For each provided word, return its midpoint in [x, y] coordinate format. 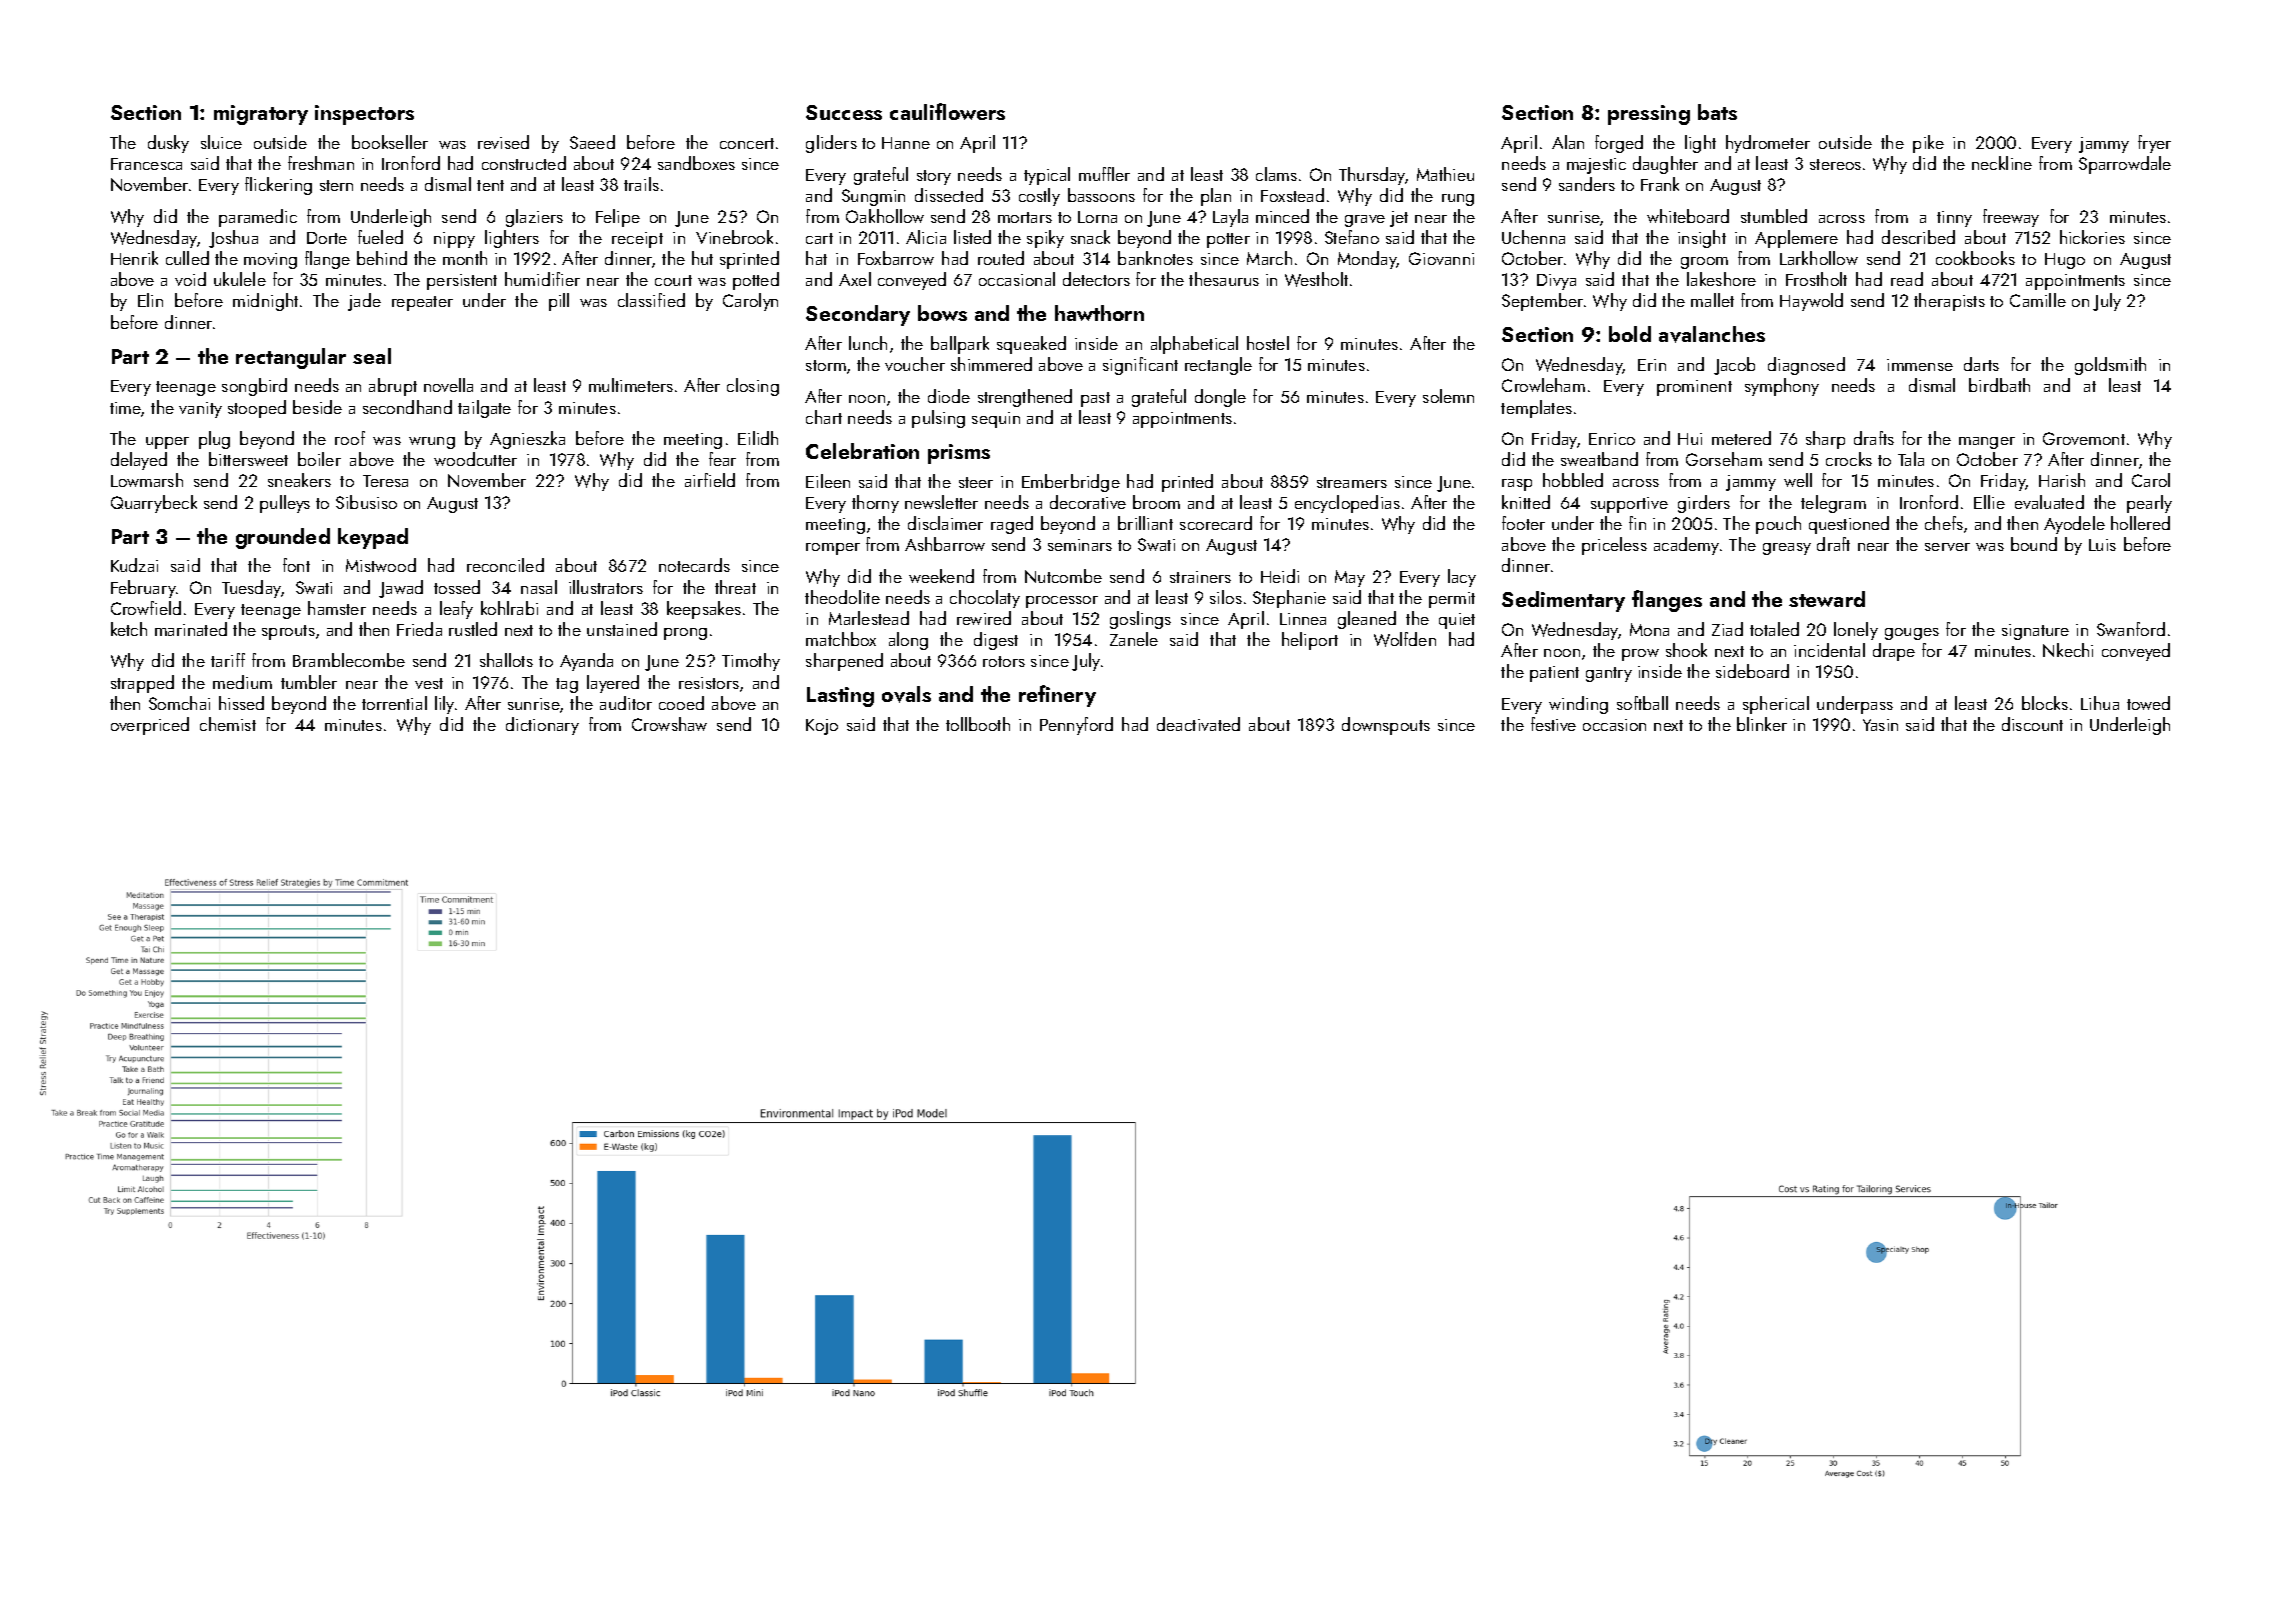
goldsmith [2110, 366]
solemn [1448, 396]
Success [844, 112]
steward [1827, 599]
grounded [283, 538]
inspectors [364, 115]
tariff [228, 660]
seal [372, 356]
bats [1717, 112]
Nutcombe [1063, 576]
